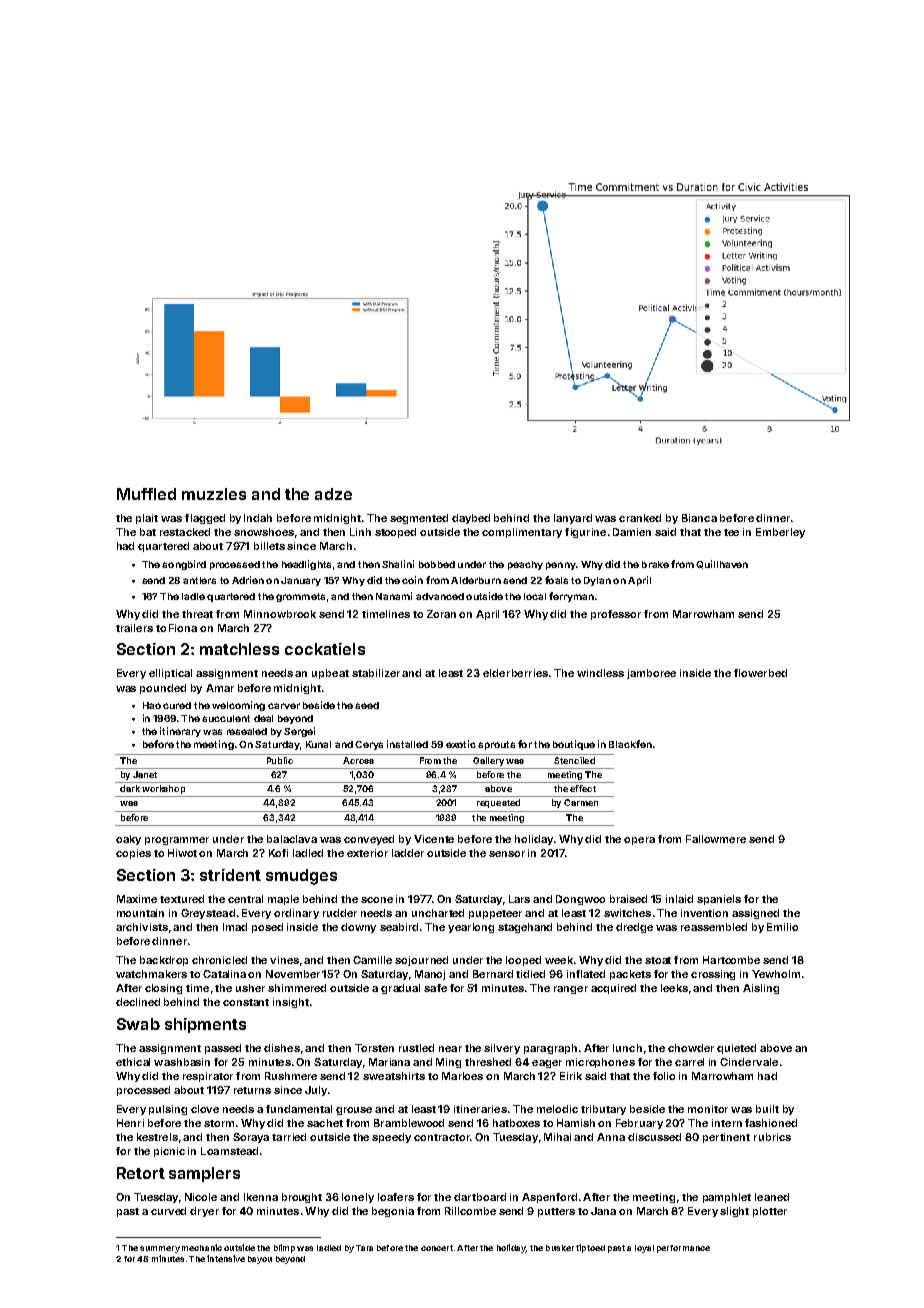 The width and height of the screenshot is (924, 1308). What do you see at coordinates (333, 494) in the screenshot?
I see `adze` at bounding box center [333, 494].
